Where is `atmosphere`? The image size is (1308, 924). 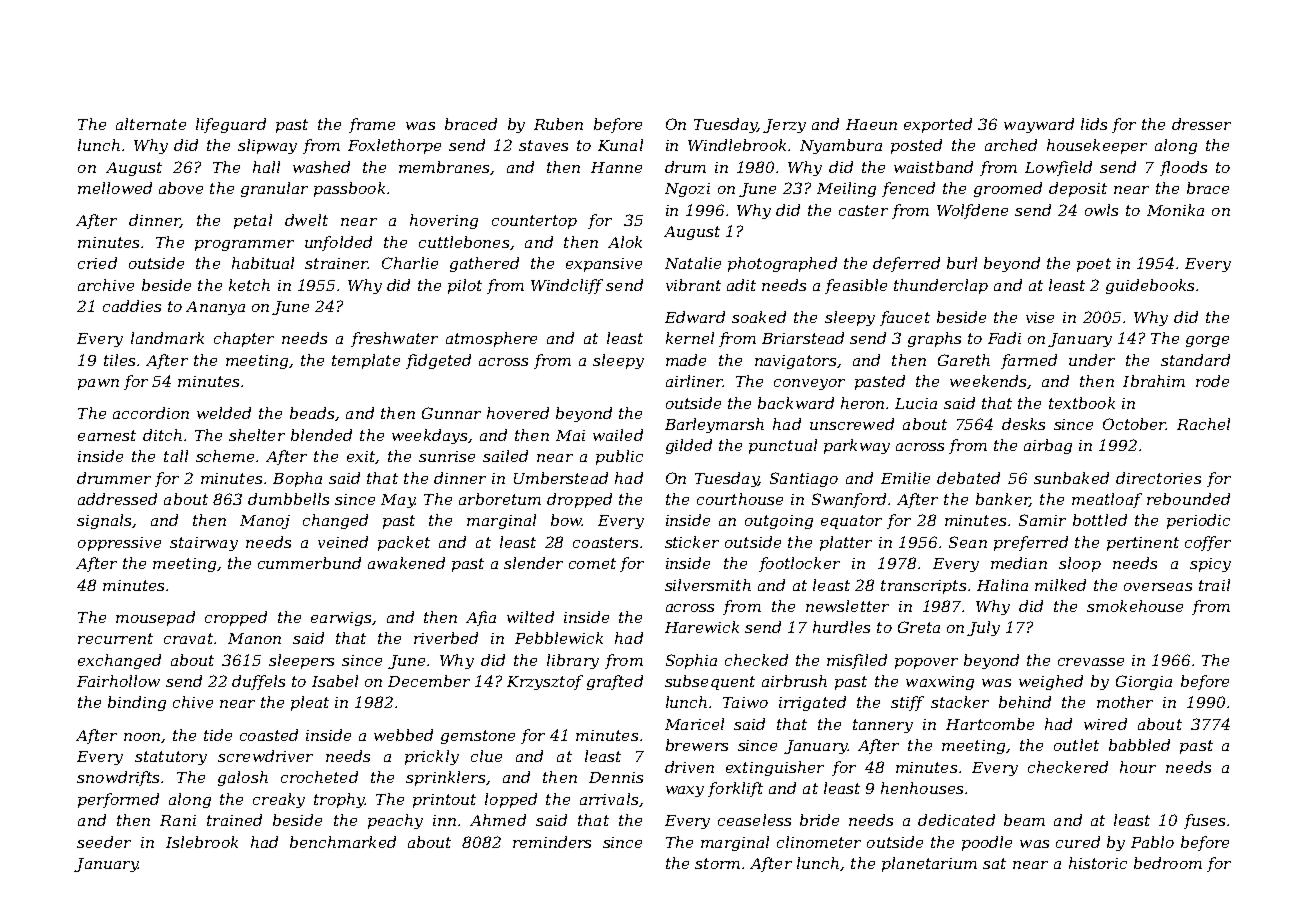 atmosphere is located at coordinates (491, 339).
